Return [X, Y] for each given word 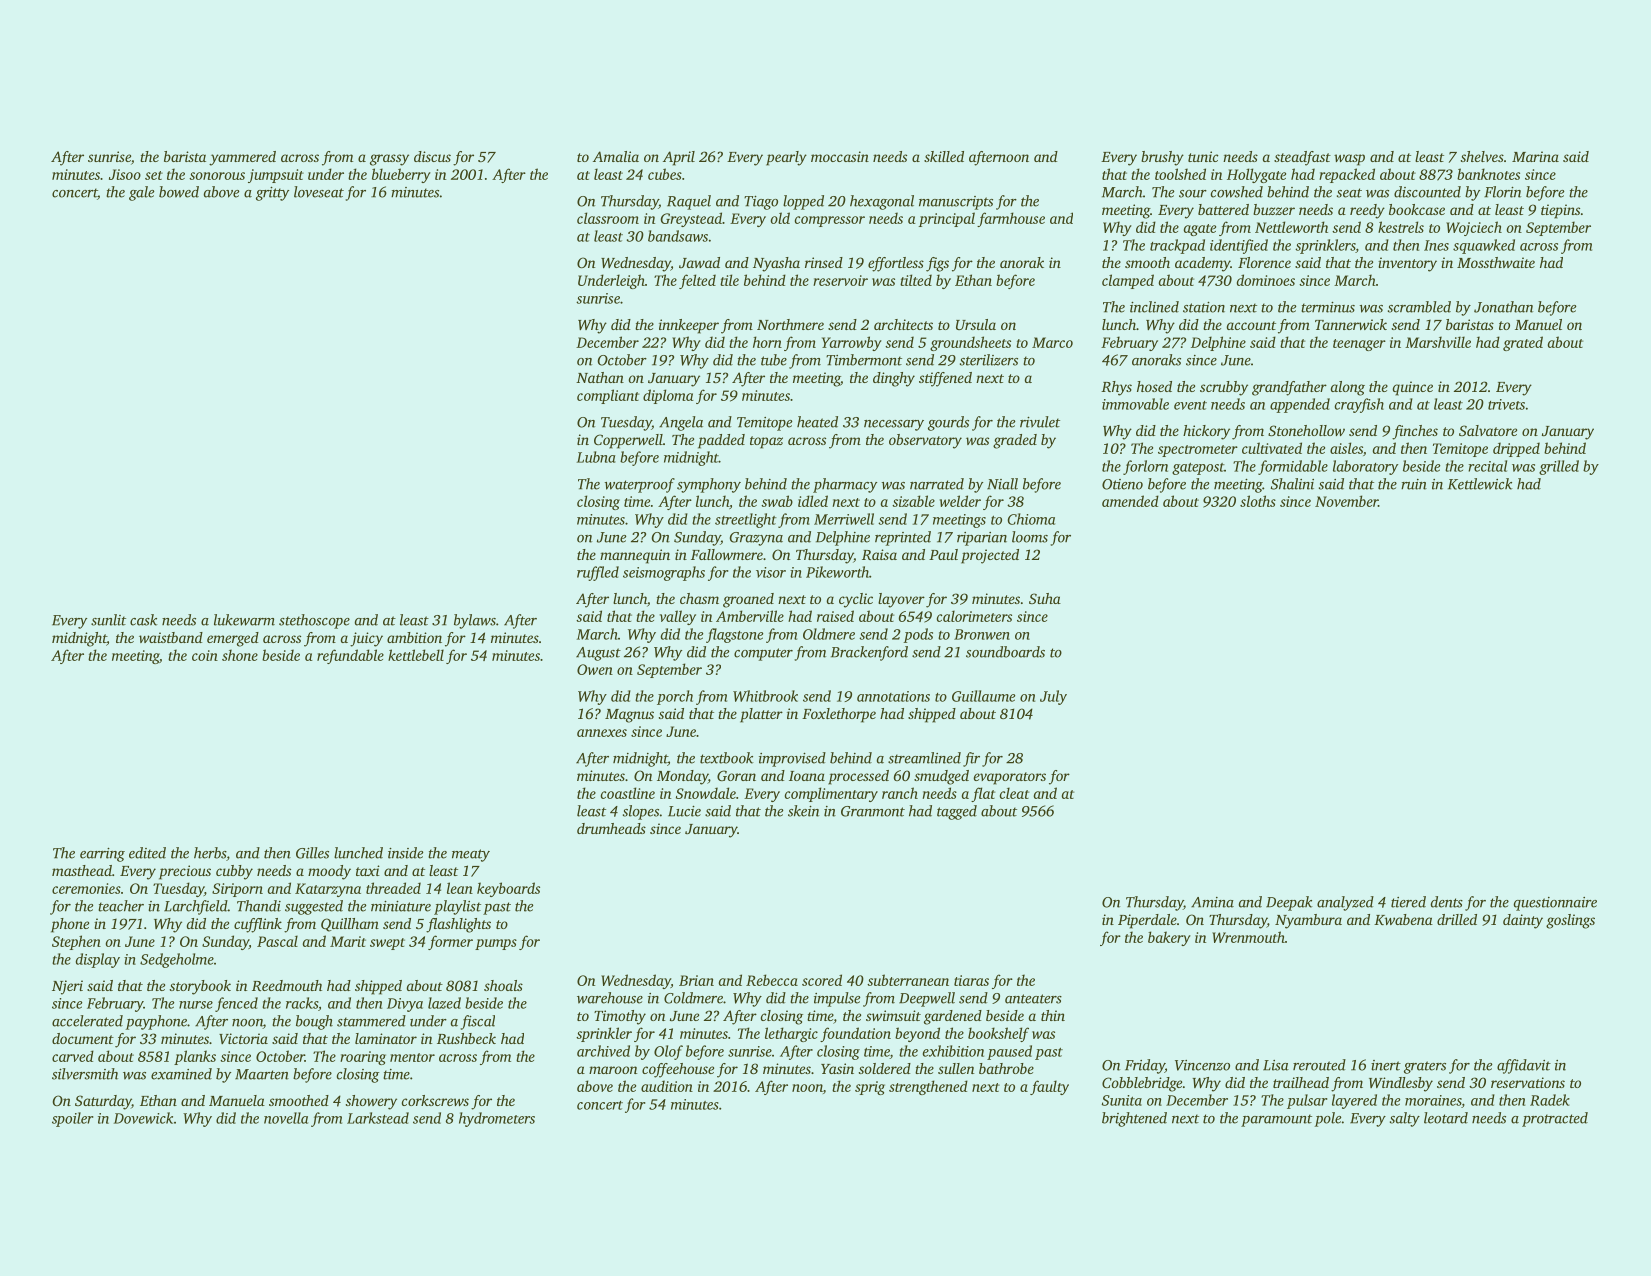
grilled [1559, 467]
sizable [913, 501]
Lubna [596, 457]
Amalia [616, 156]
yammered [242, 158]
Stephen [76, 942]
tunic [1203, 156]
